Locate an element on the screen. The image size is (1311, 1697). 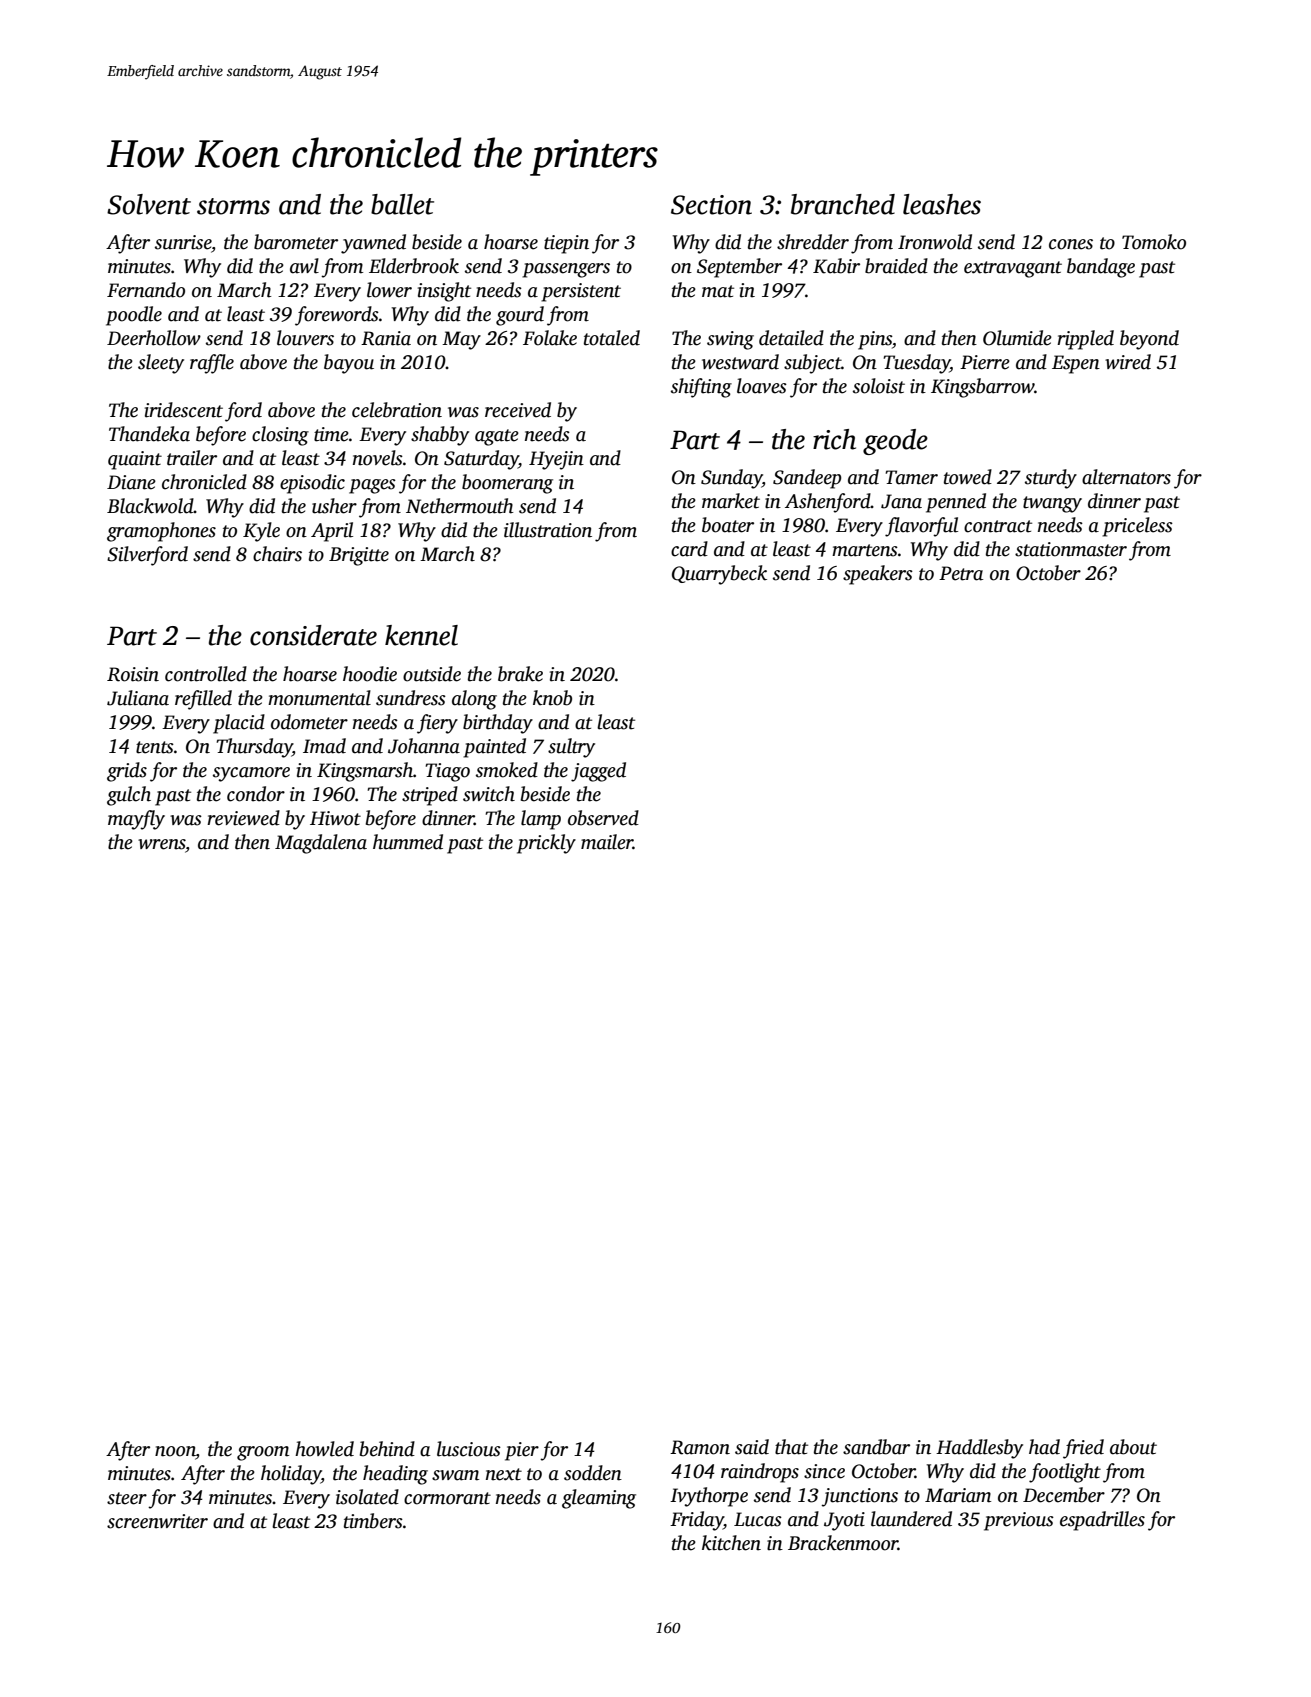
Fernando is located at coordinates (146, 290).
